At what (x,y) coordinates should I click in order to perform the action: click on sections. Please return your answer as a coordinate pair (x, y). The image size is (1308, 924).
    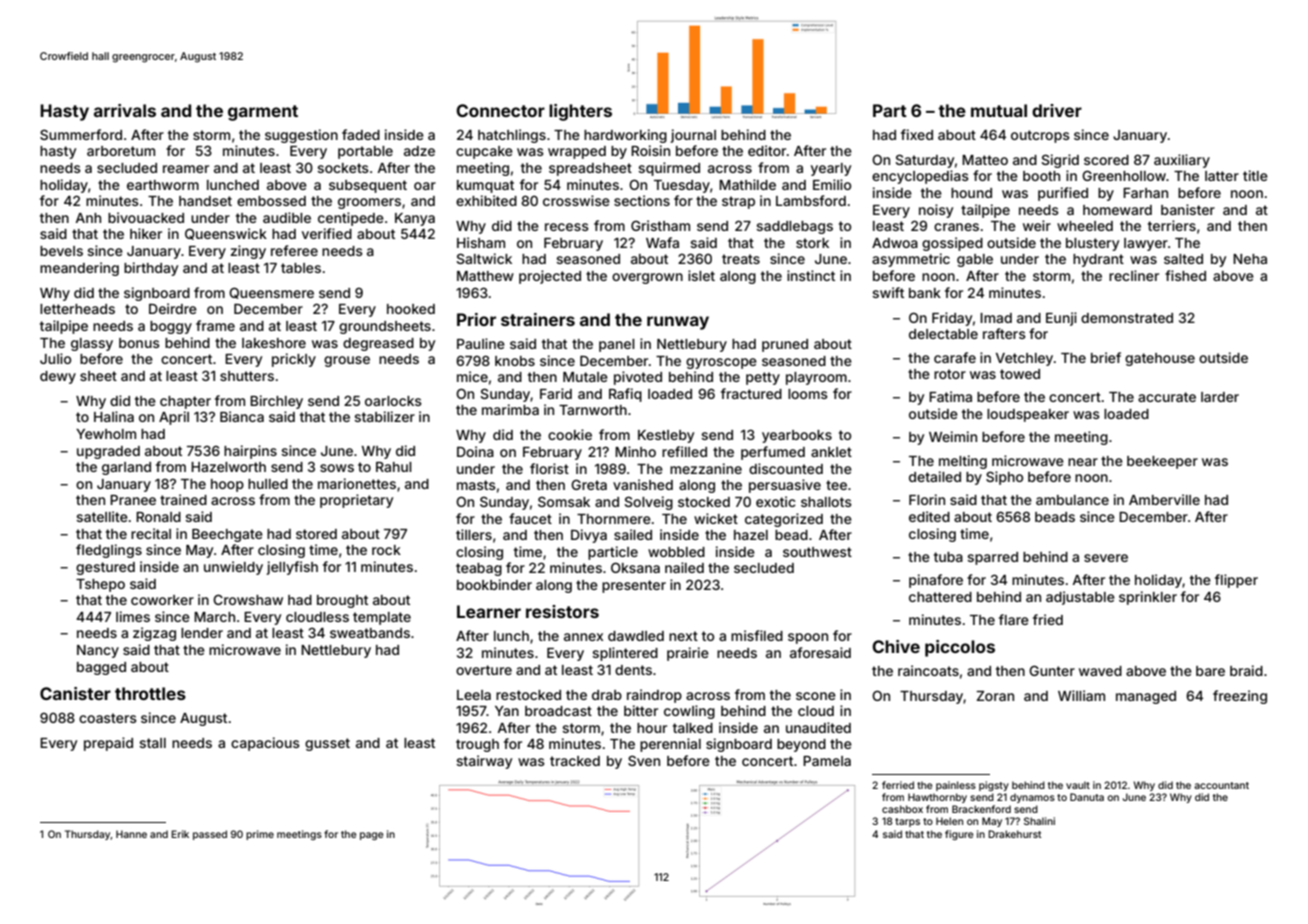
    Looking at the image, I should click on (642, 200).
